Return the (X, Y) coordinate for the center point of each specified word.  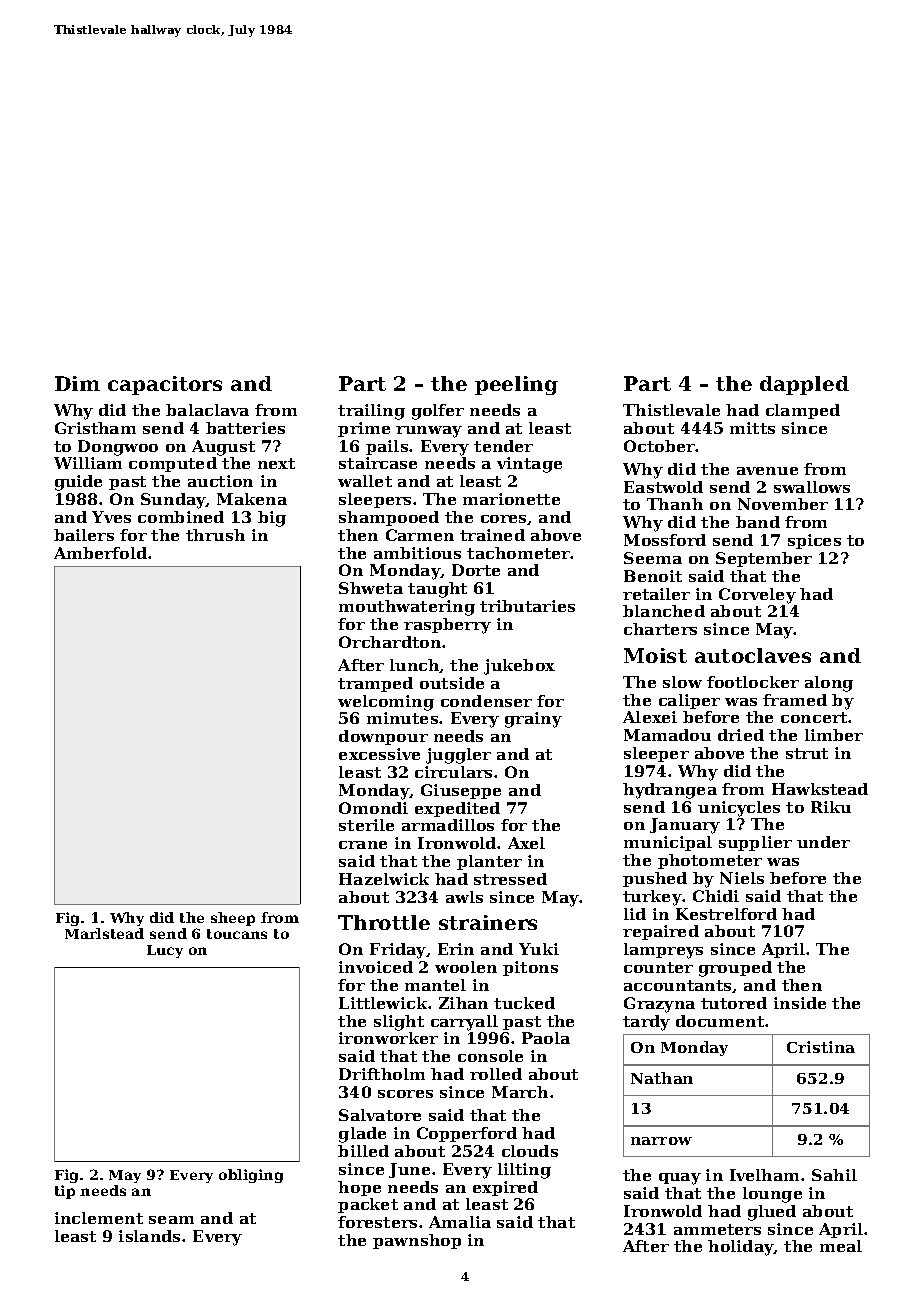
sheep (233, 919)
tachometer (519, 553)
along (829, 684)
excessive (379, 754)
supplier (755, 843)
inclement (99, 1218)
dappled (804, 385)
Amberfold (100, 553)
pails (387, 447)
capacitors (165, 385)
